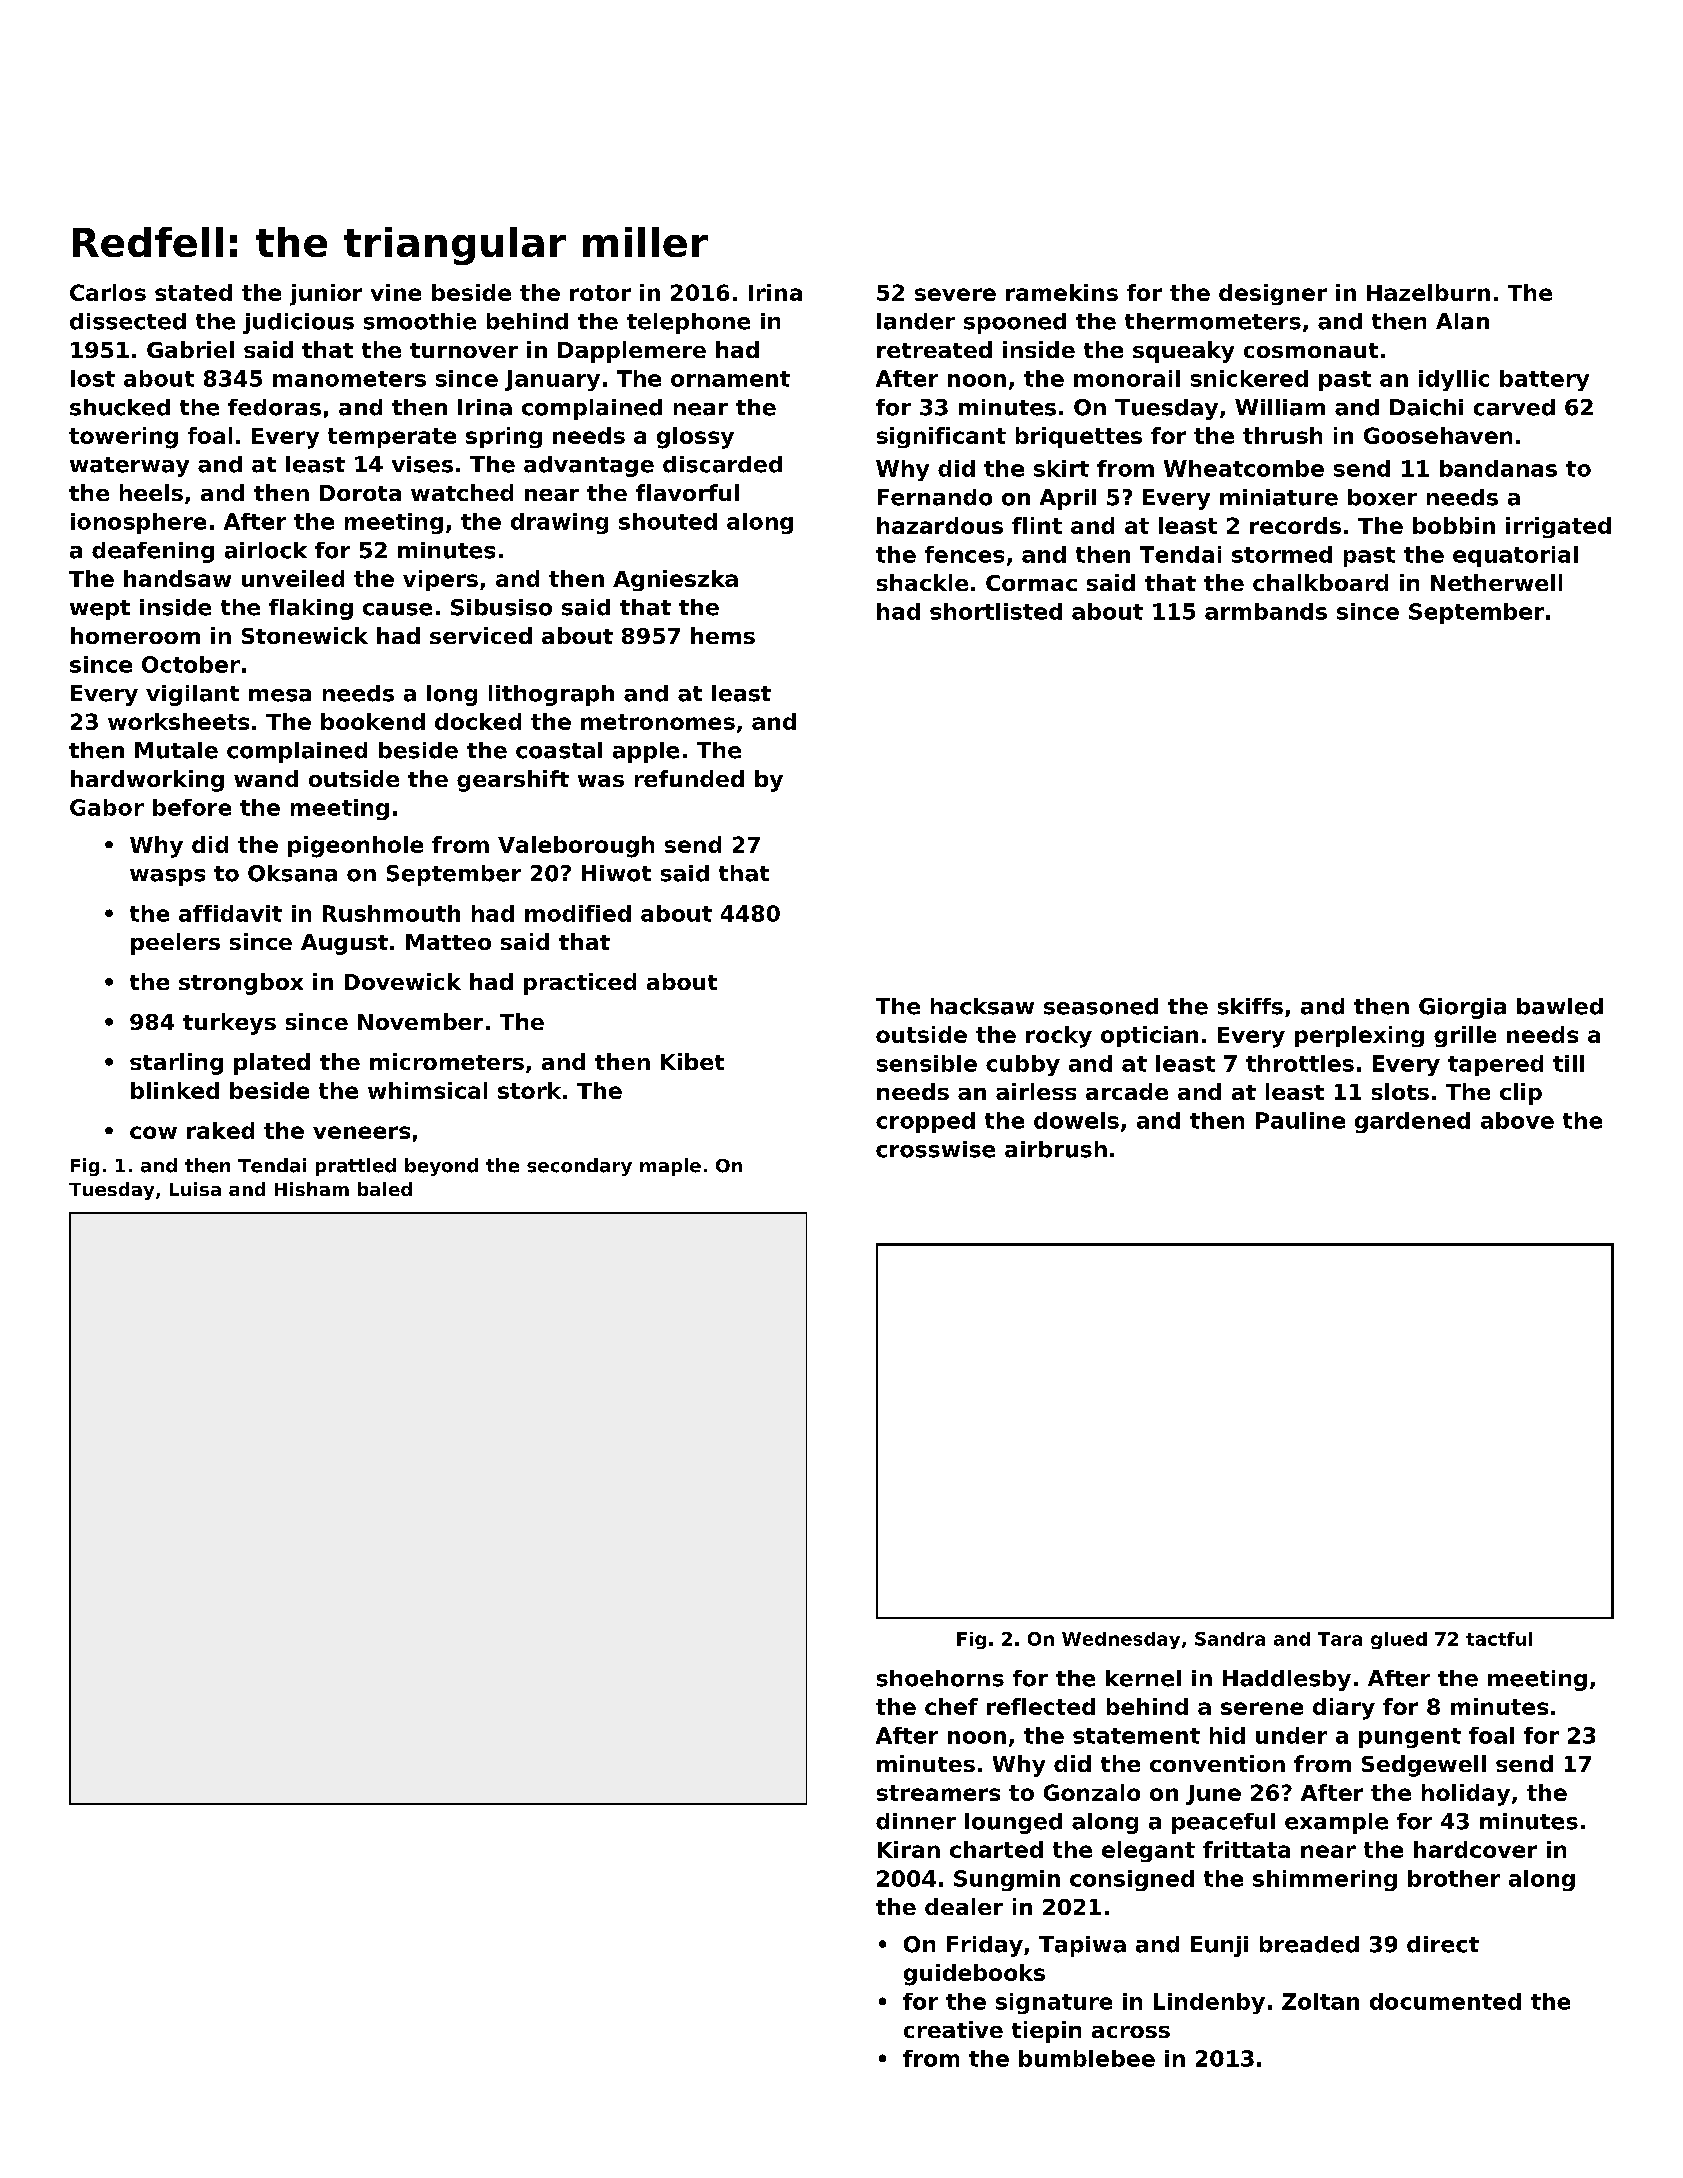  I want to click on boxer, so click(1382, 497).
